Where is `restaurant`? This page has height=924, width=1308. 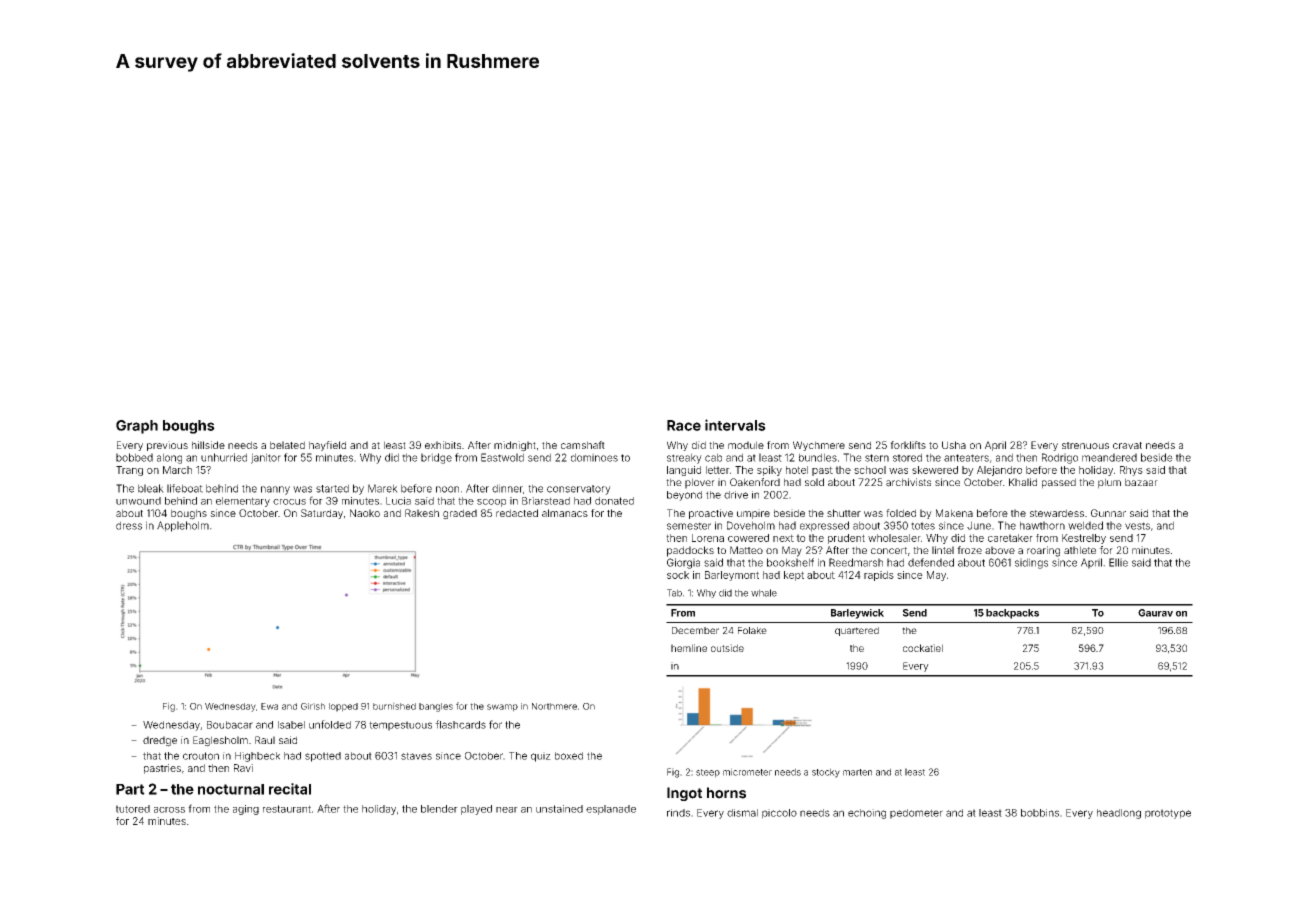
restaurant is located at coordinates (287, 809).
